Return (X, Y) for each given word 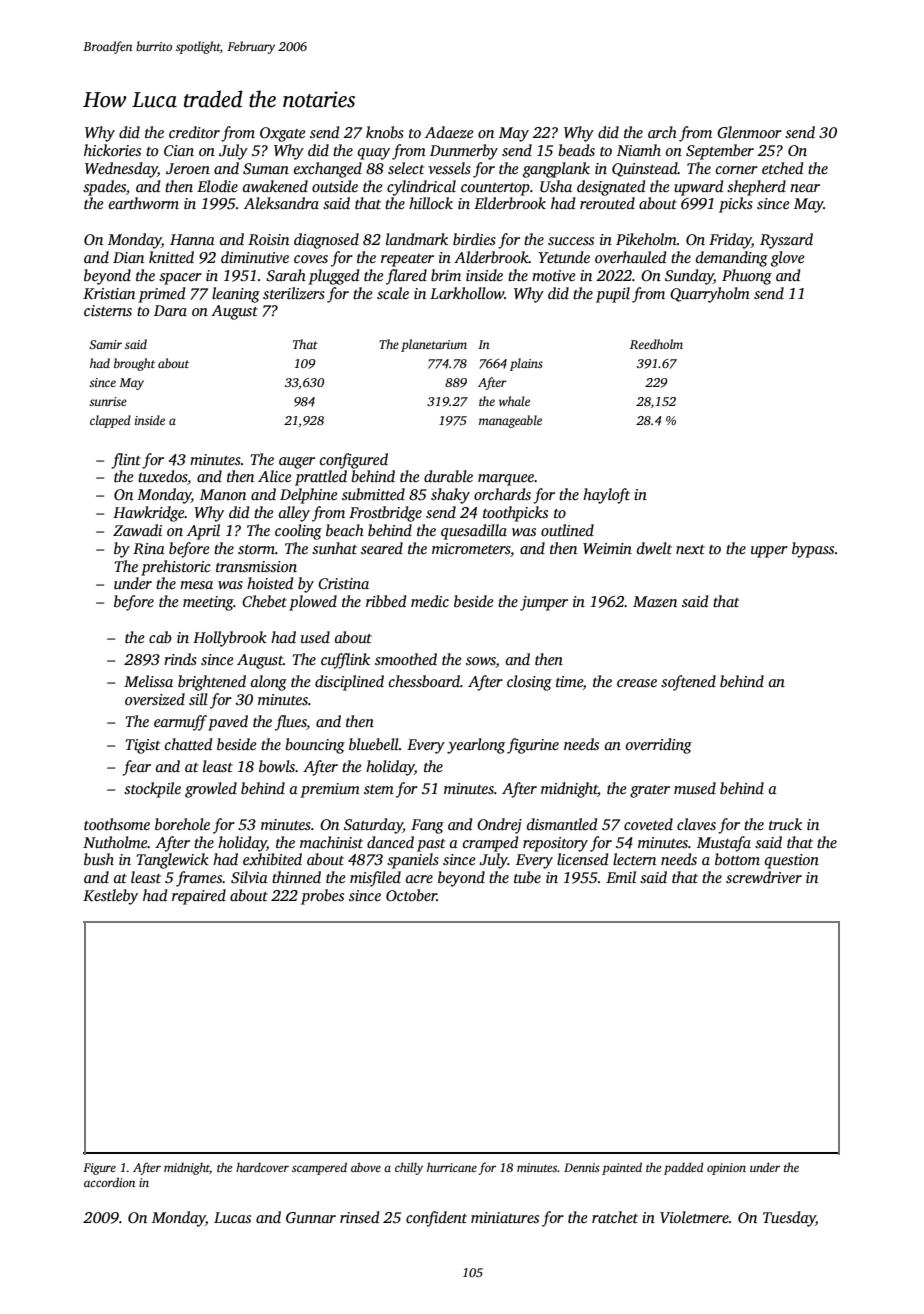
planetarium (434, 345)
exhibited (272, 859)
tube (527, 877)
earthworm (144, 203)
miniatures (505, 1217)
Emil (621, 877)
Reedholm (656, 344)
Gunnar (311, 1218)
